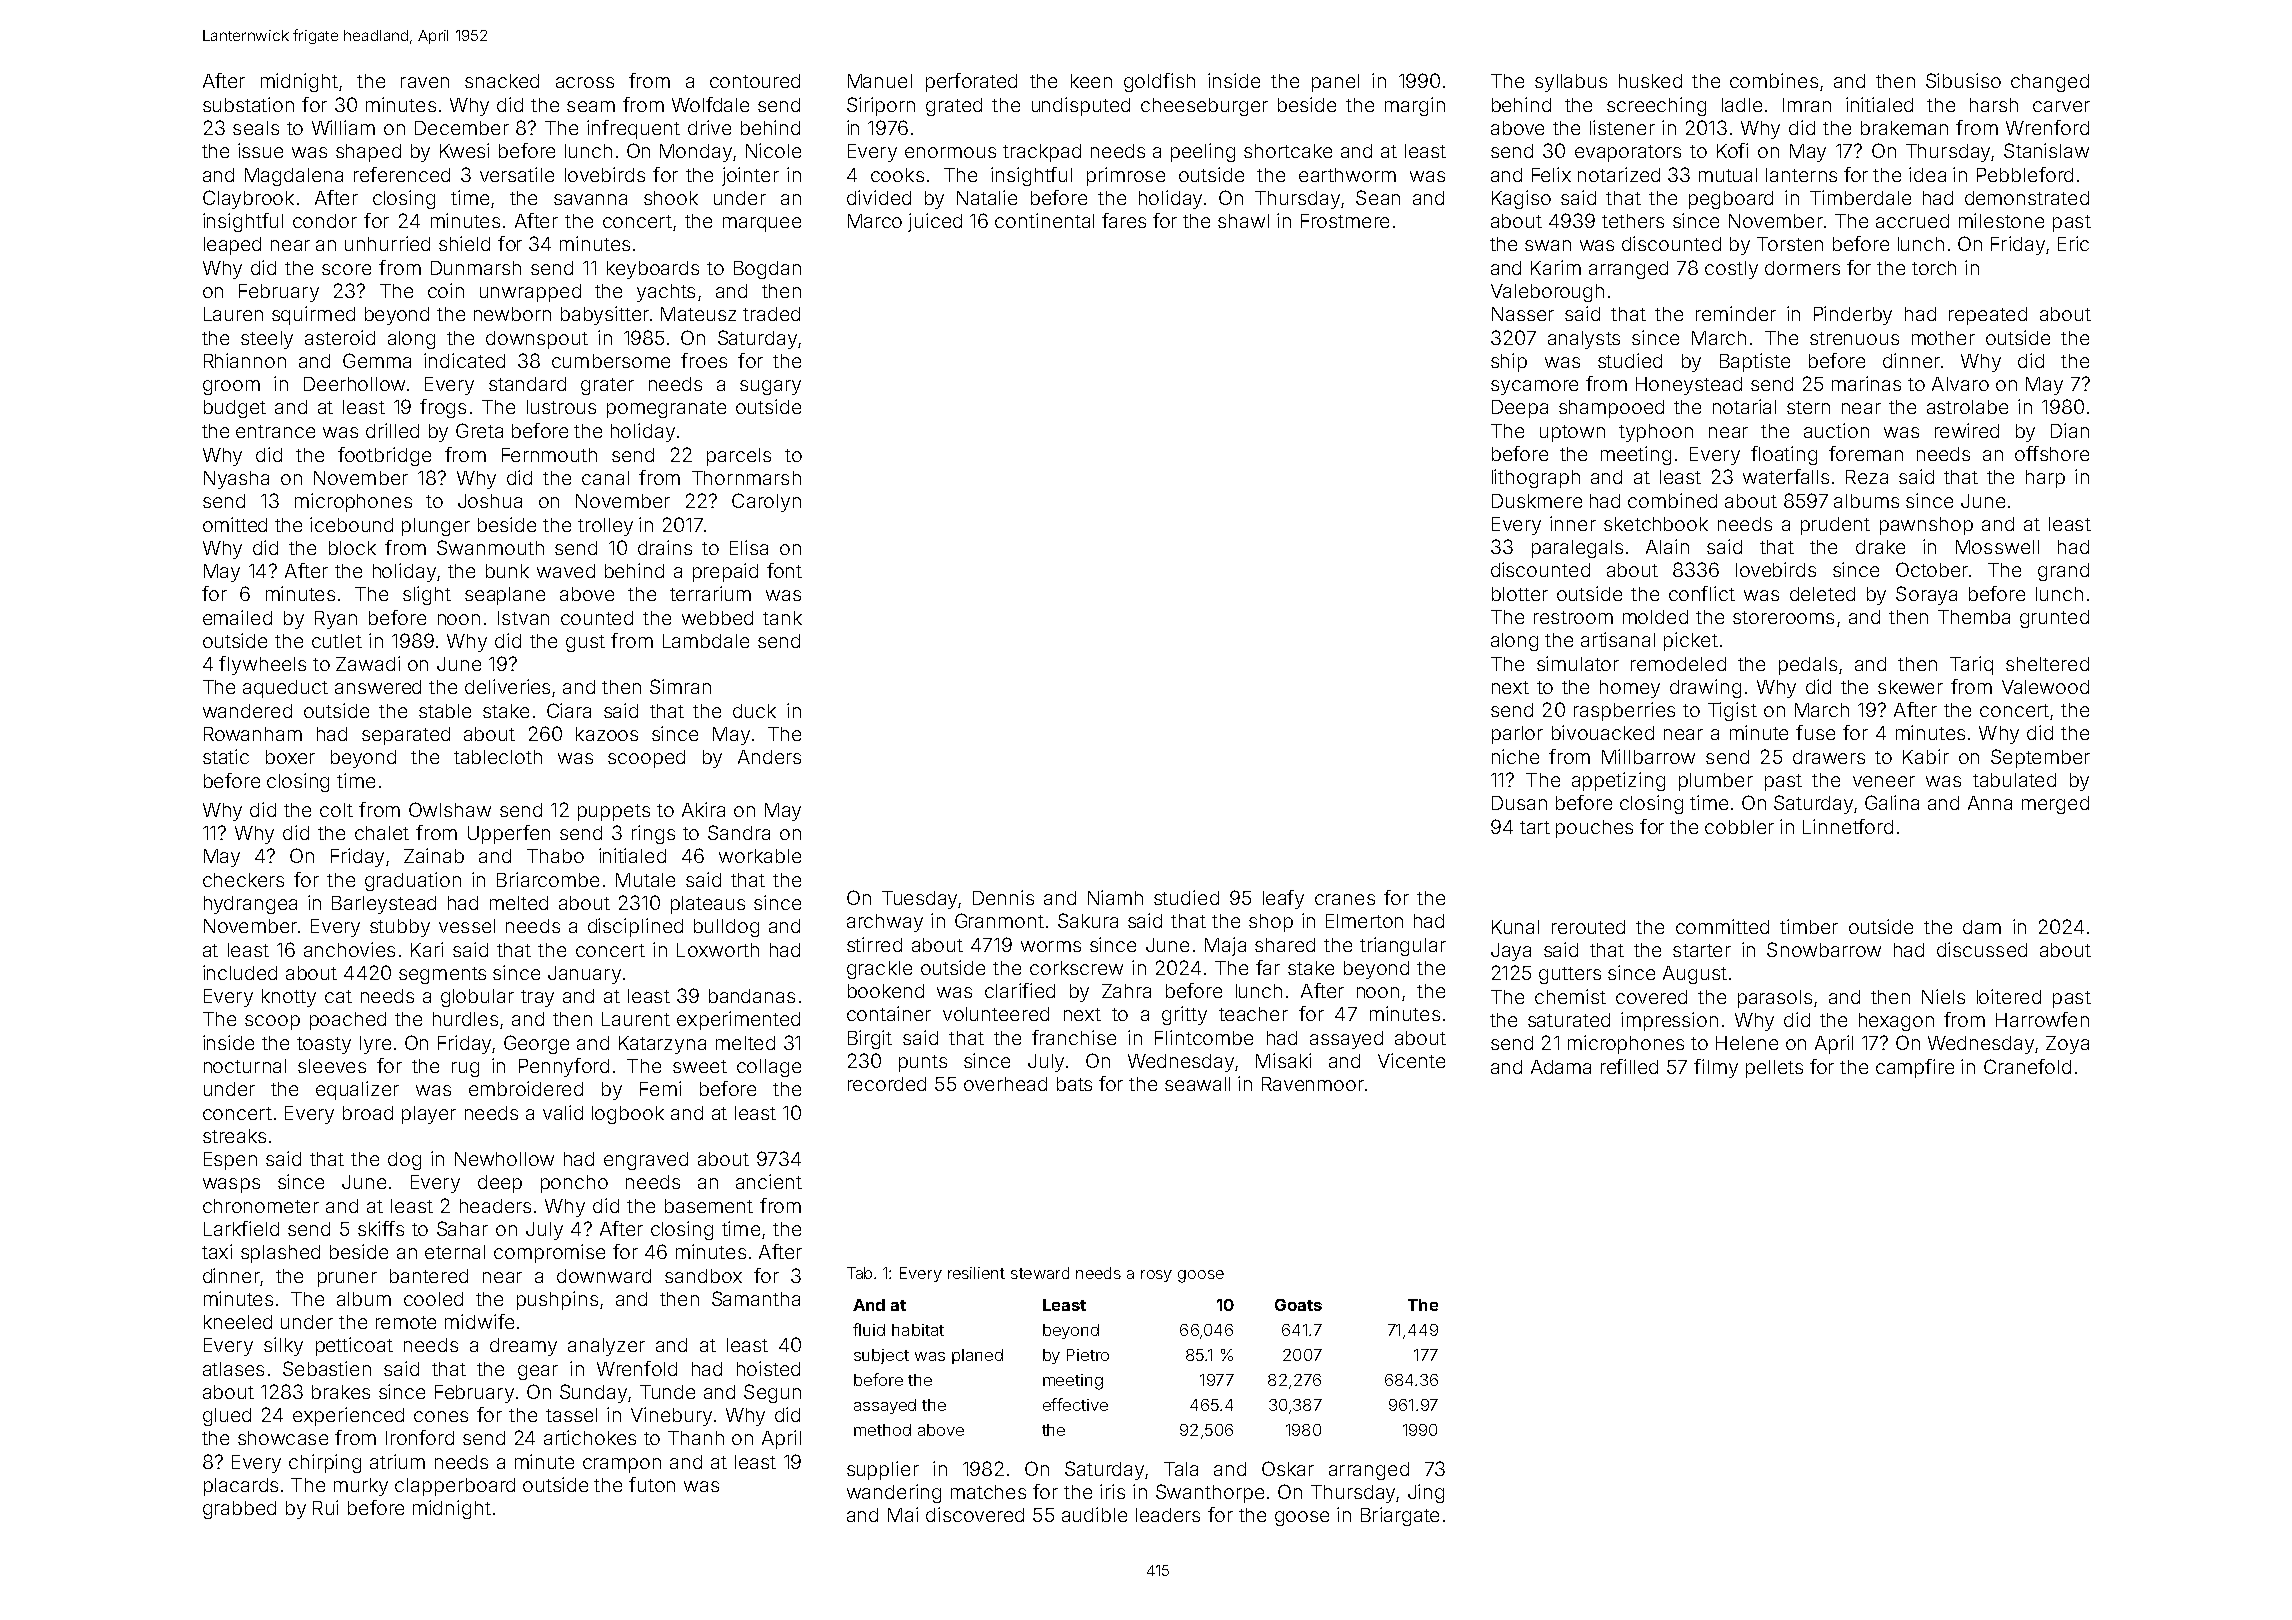  What do you see at coordinates (502, 81) in the screenshot?
I see `snacked` at bounding box center [502, 81].
